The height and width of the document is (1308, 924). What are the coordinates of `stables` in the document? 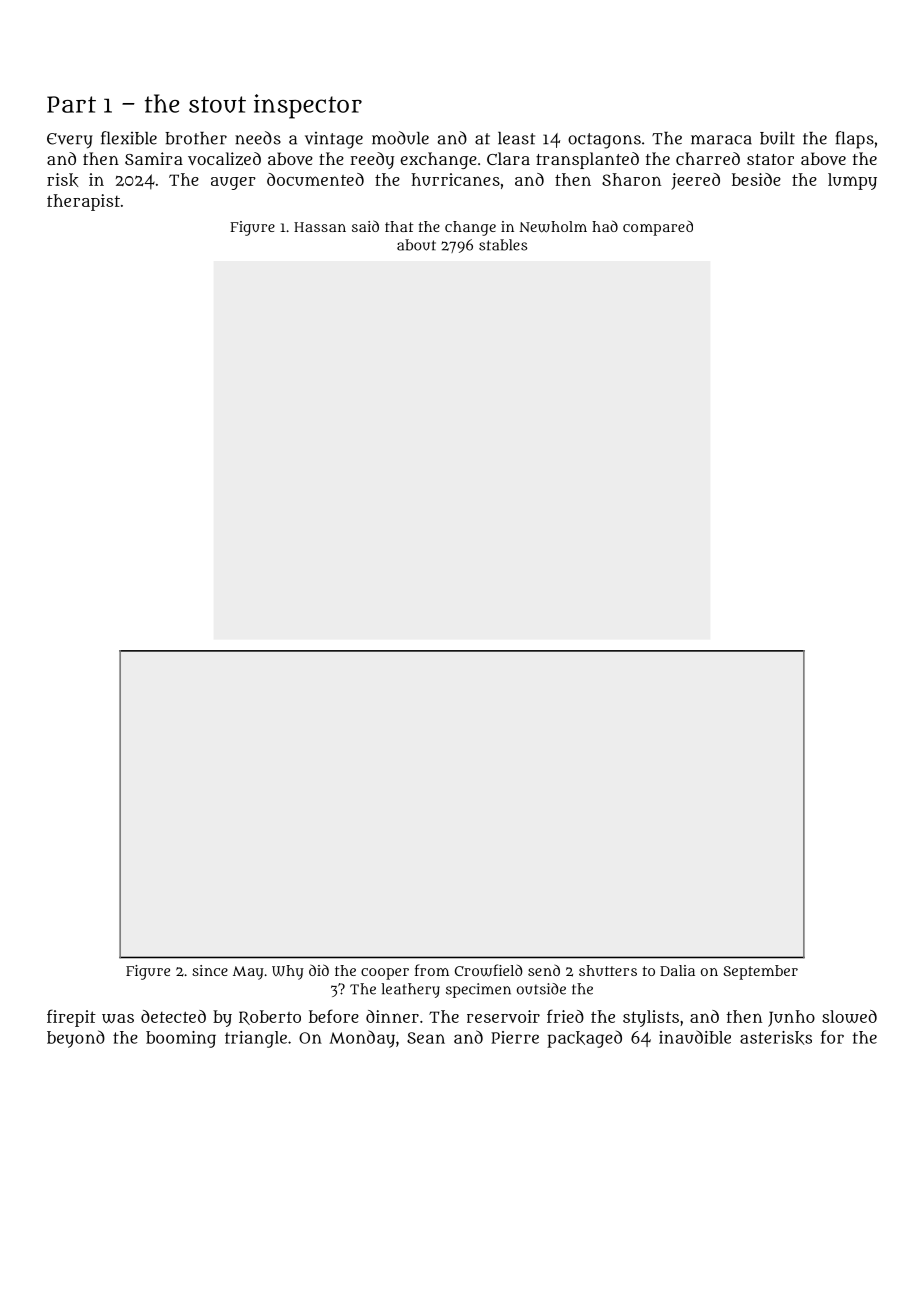 It's located at (503, 245).
